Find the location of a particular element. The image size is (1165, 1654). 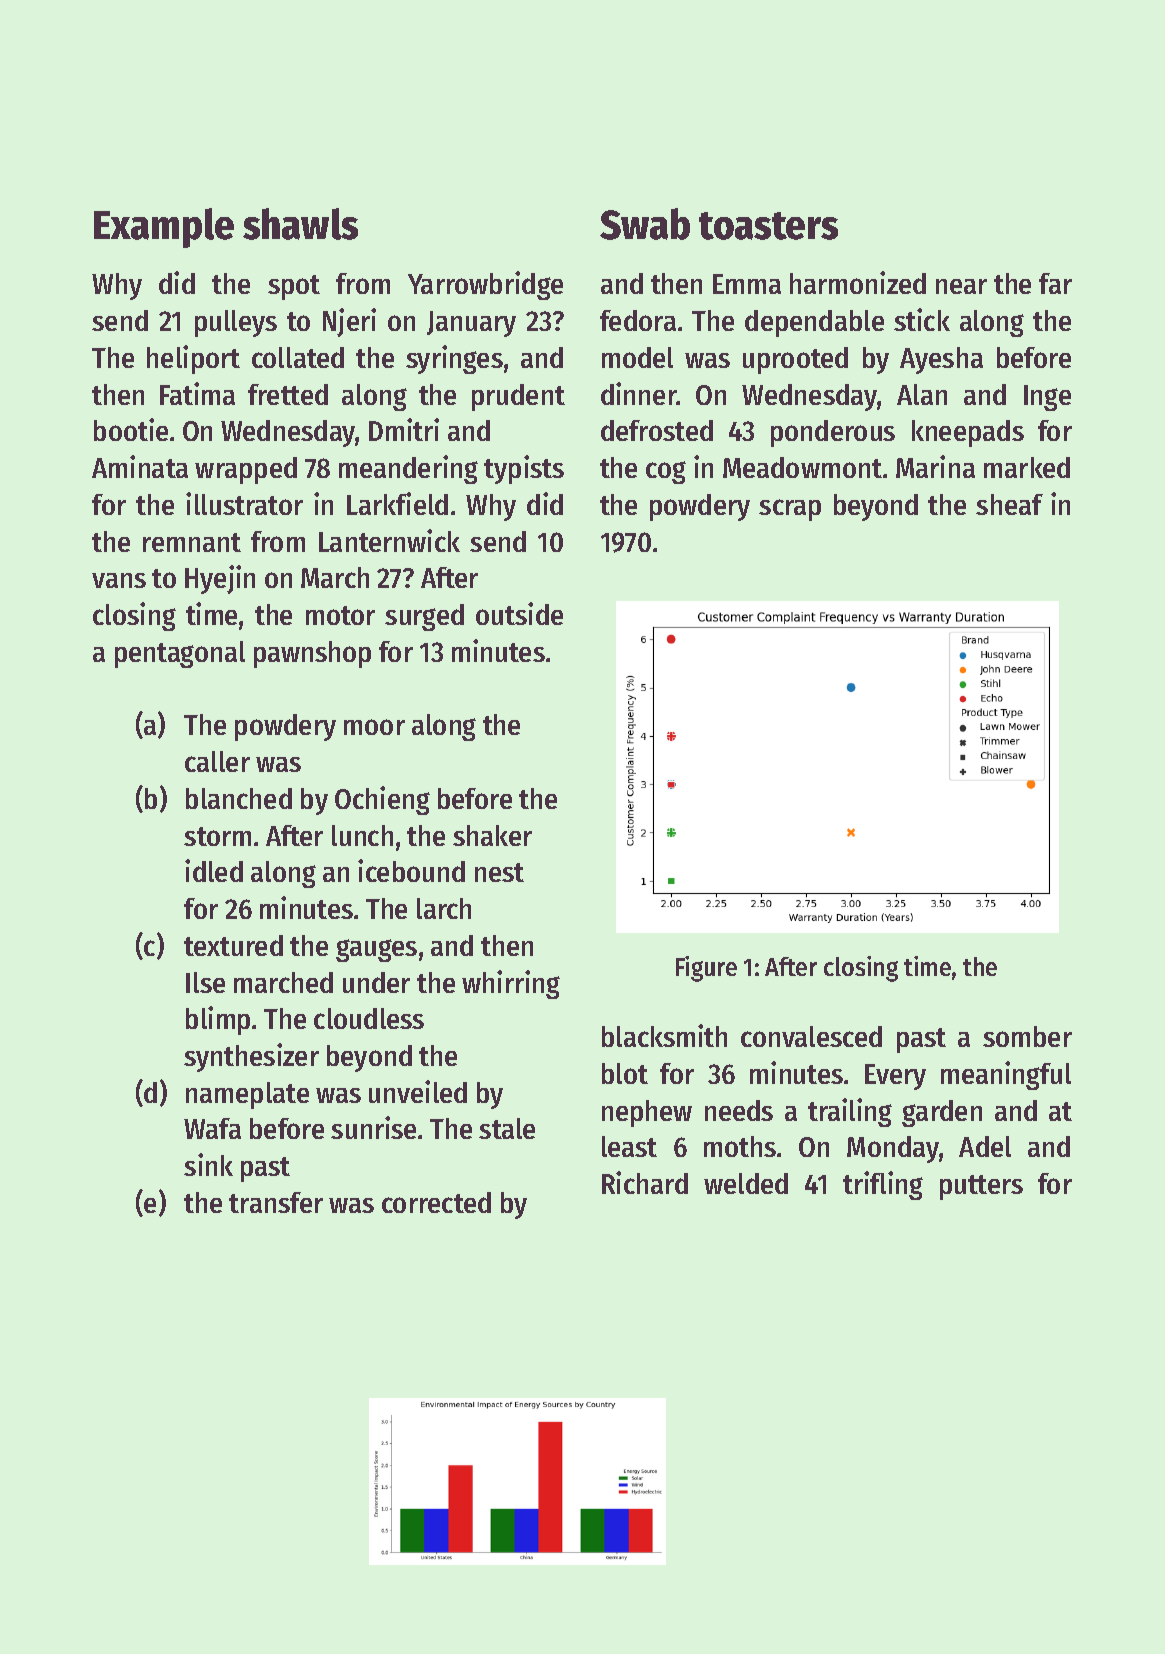

sink is located at coordinates (208, 1164).
